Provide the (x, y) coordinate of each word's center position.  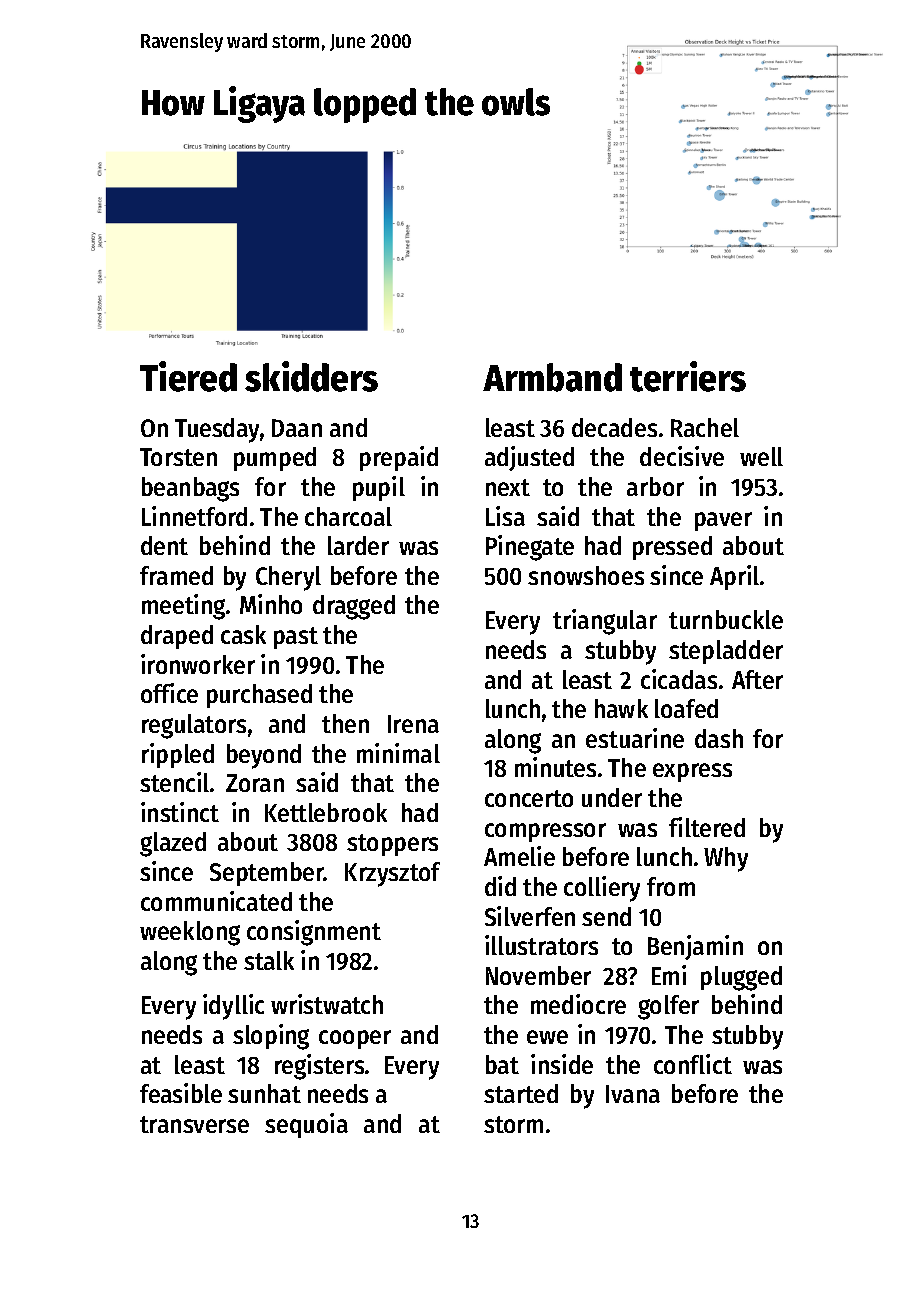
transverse (194, 1124)
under (612, 797)
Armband (552, 377)
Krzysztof (392, 874)
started (521, 1093)
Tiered (188, 376)
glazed (173, 844)
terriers (688, 376)
